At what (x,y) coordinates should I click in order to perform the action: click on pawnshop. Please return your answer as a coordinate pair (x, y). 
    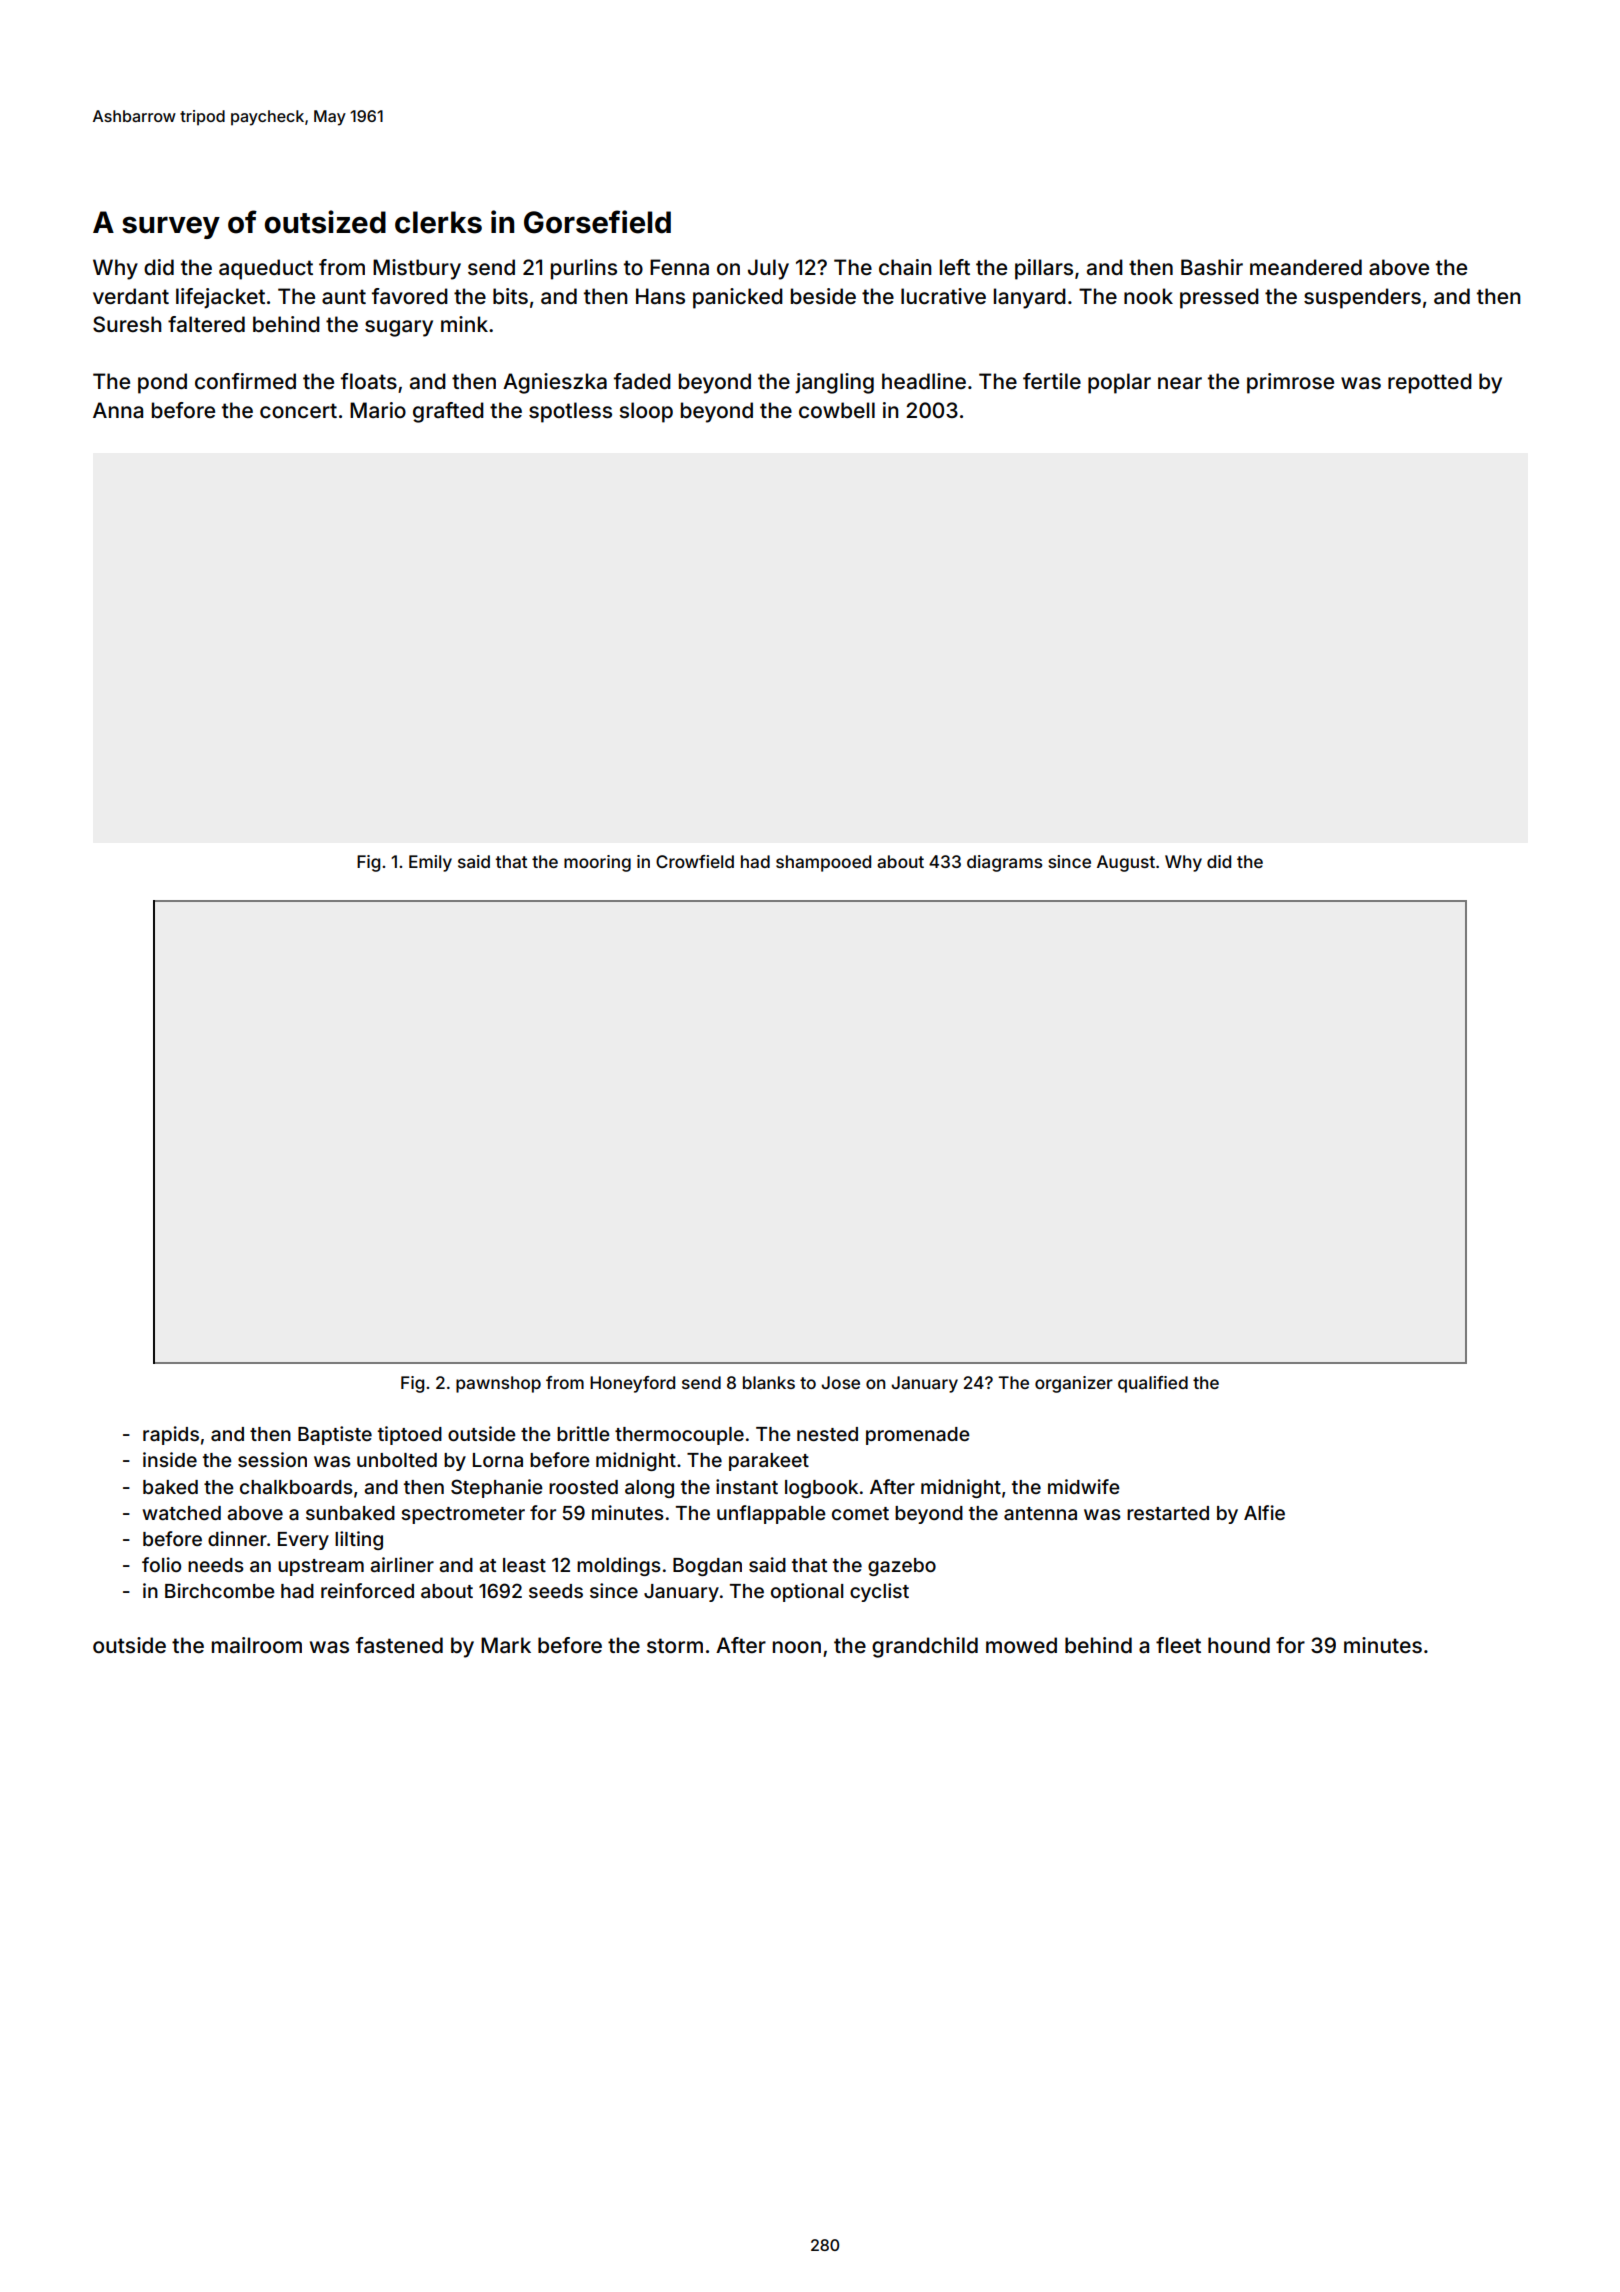
    Looking at the image, I should click on (498, 1384).
